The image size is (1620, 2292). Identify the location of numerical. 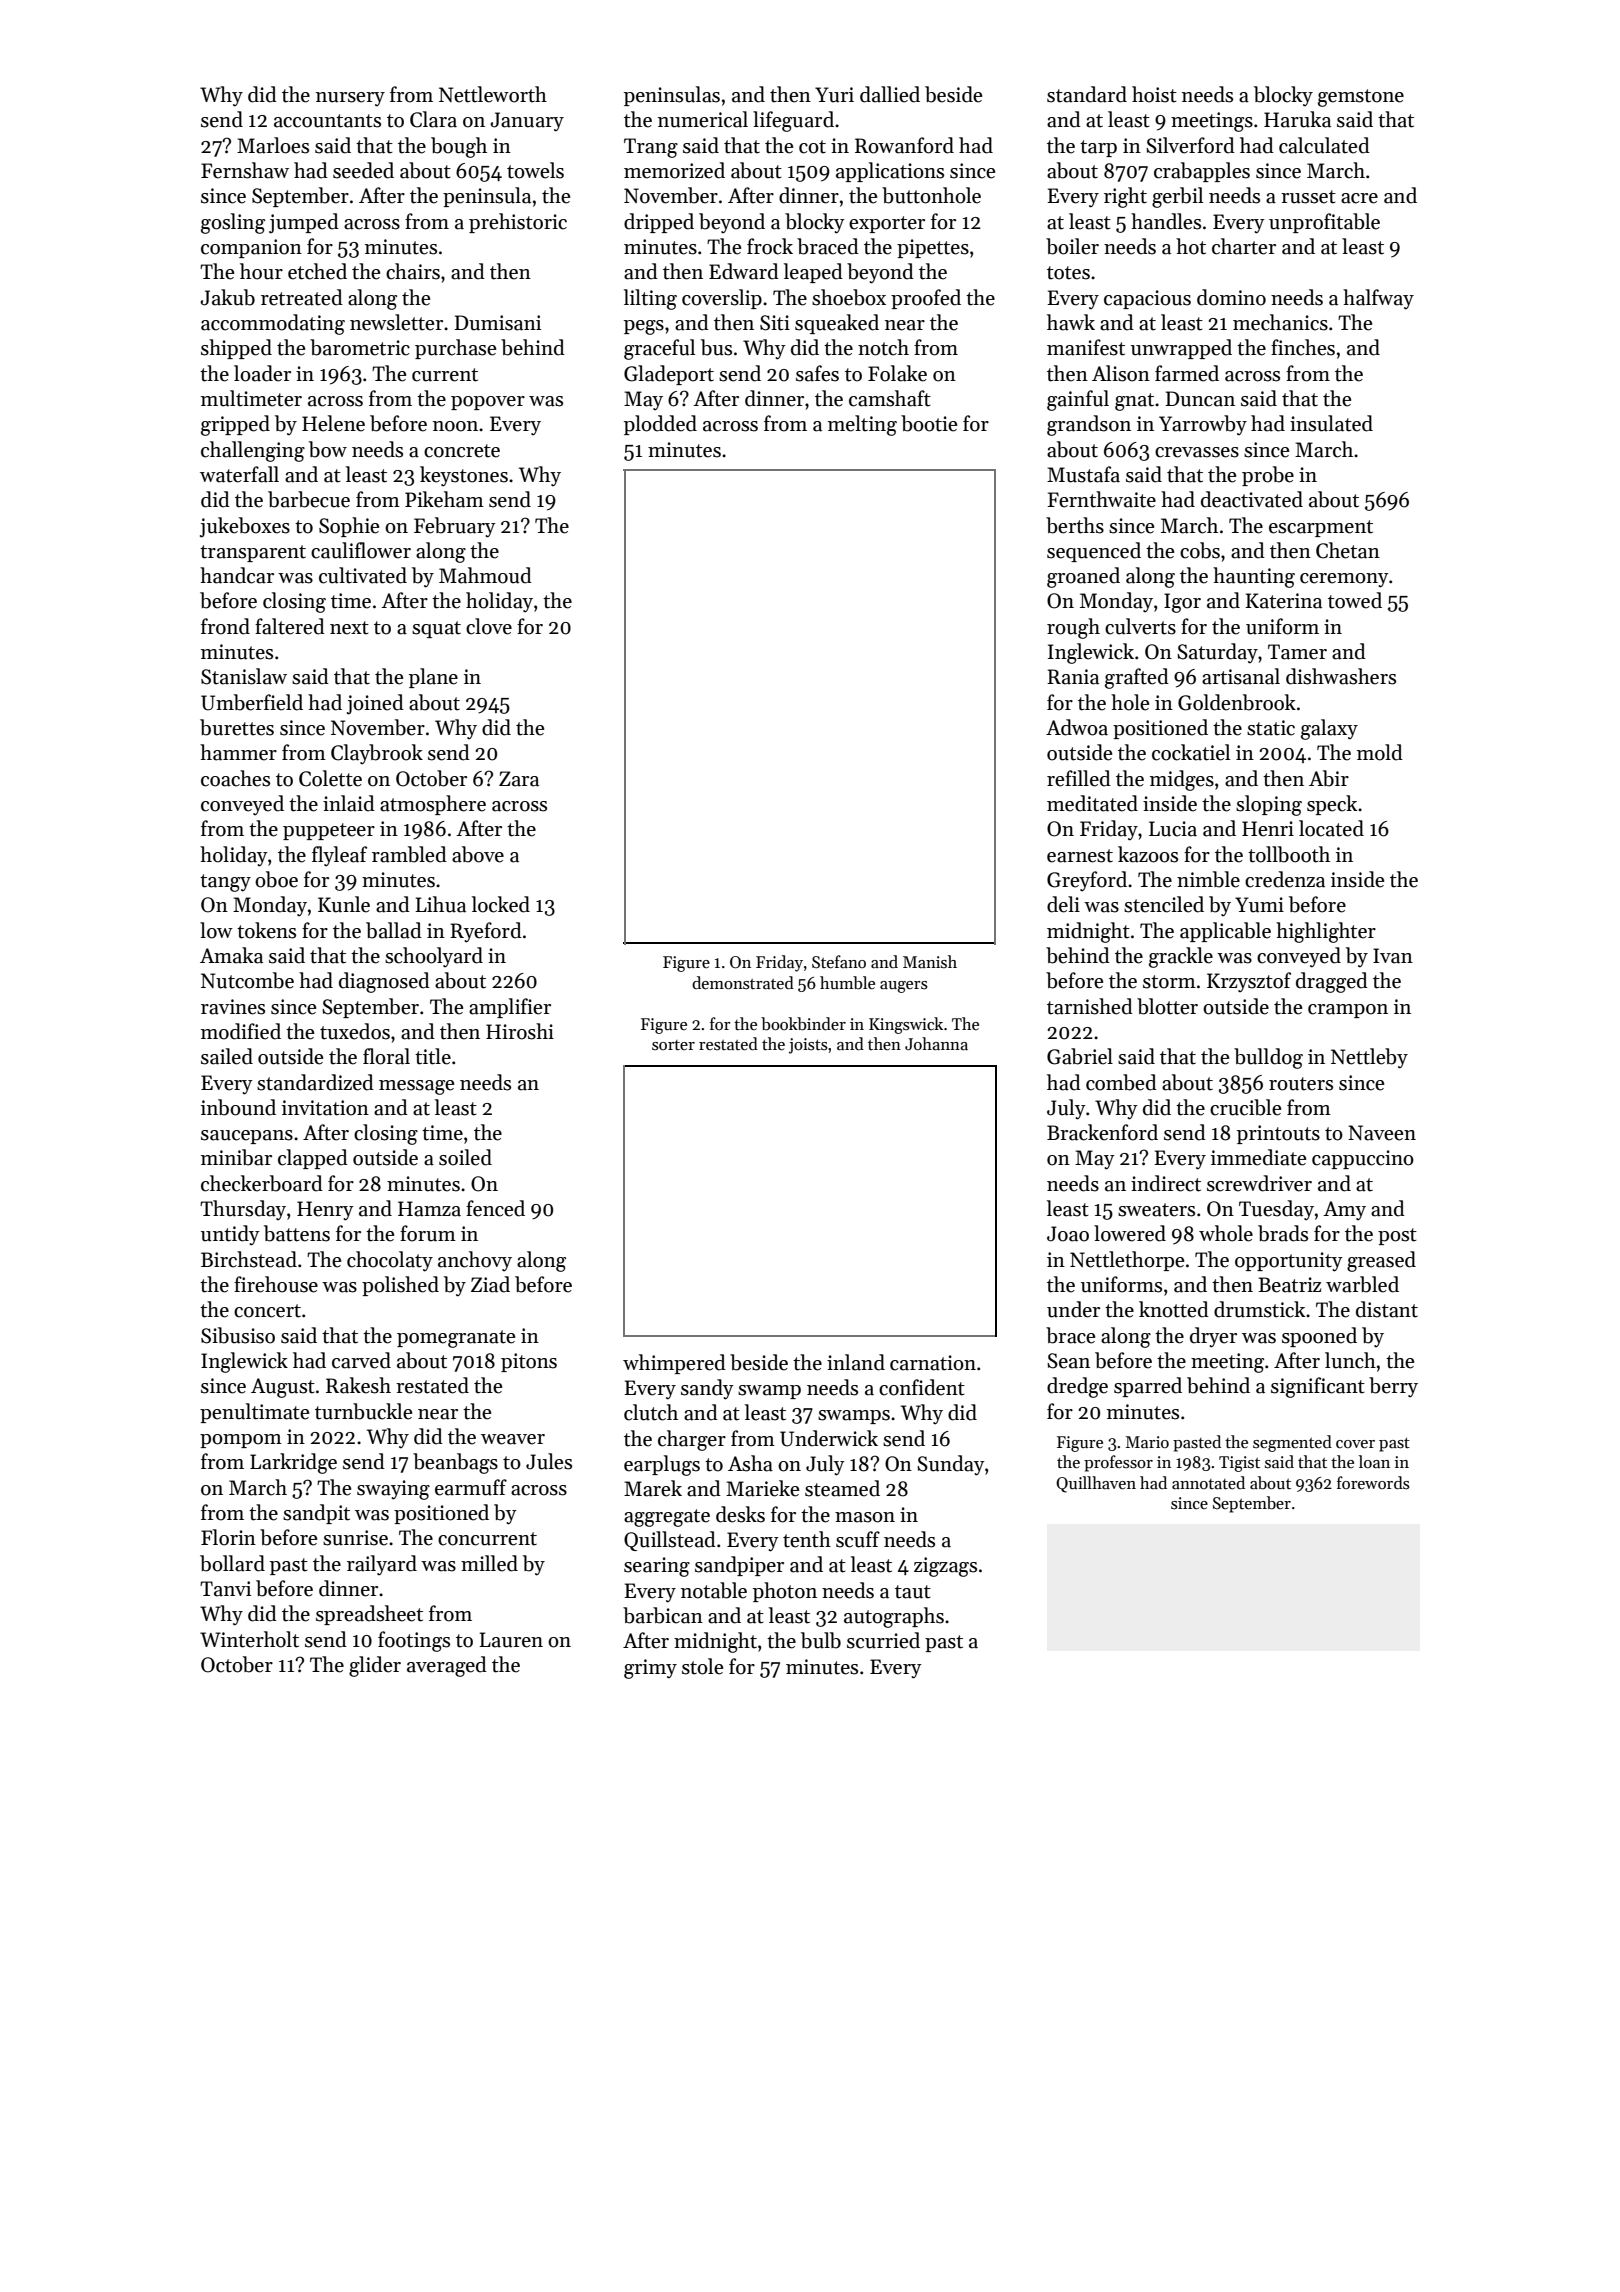
(703, 119).
